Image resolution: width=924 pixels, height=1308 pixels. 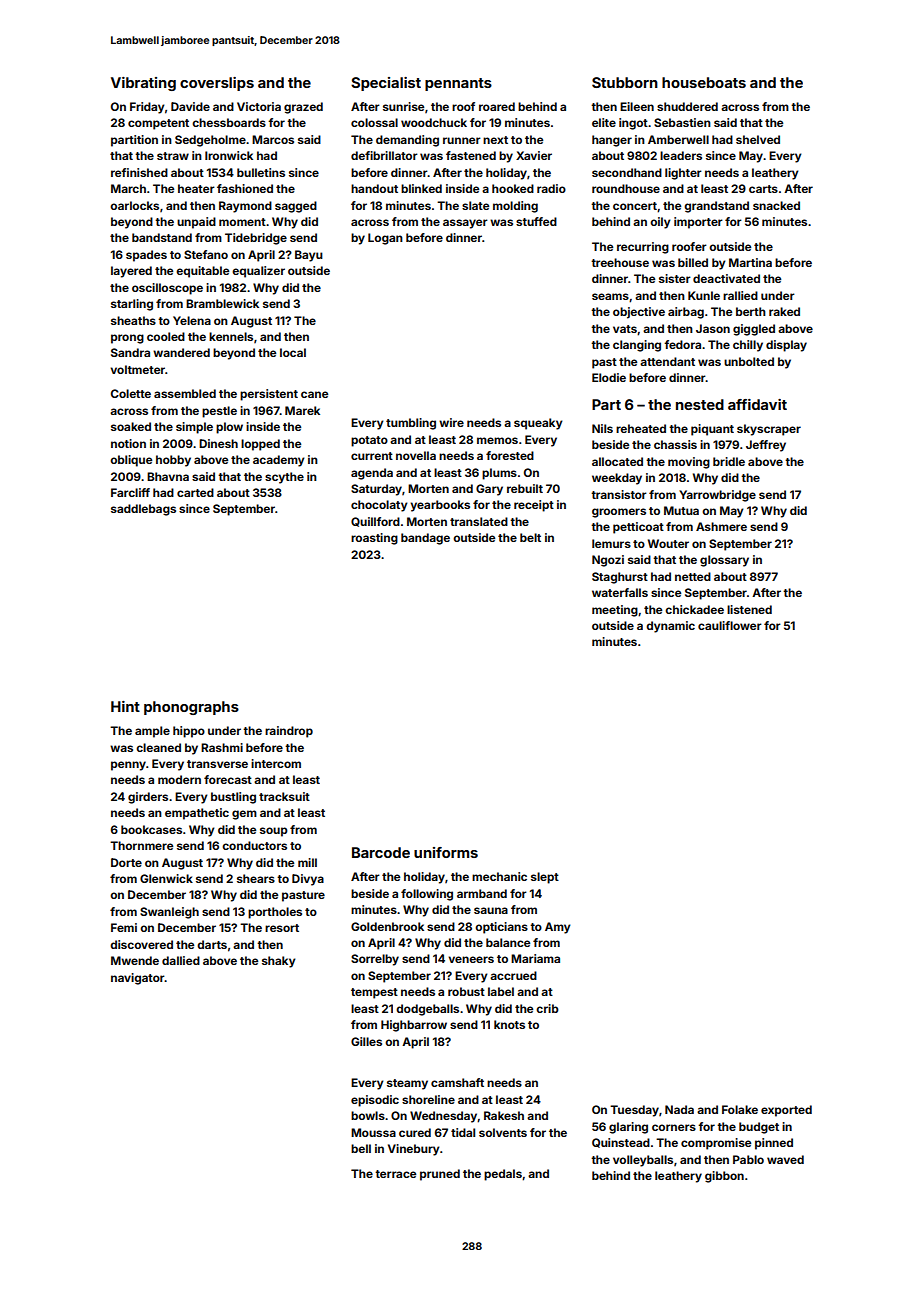 What do you see at coordinates (509, 1024) in the document?
I see `knots` at bounding box center [509, 1024].
